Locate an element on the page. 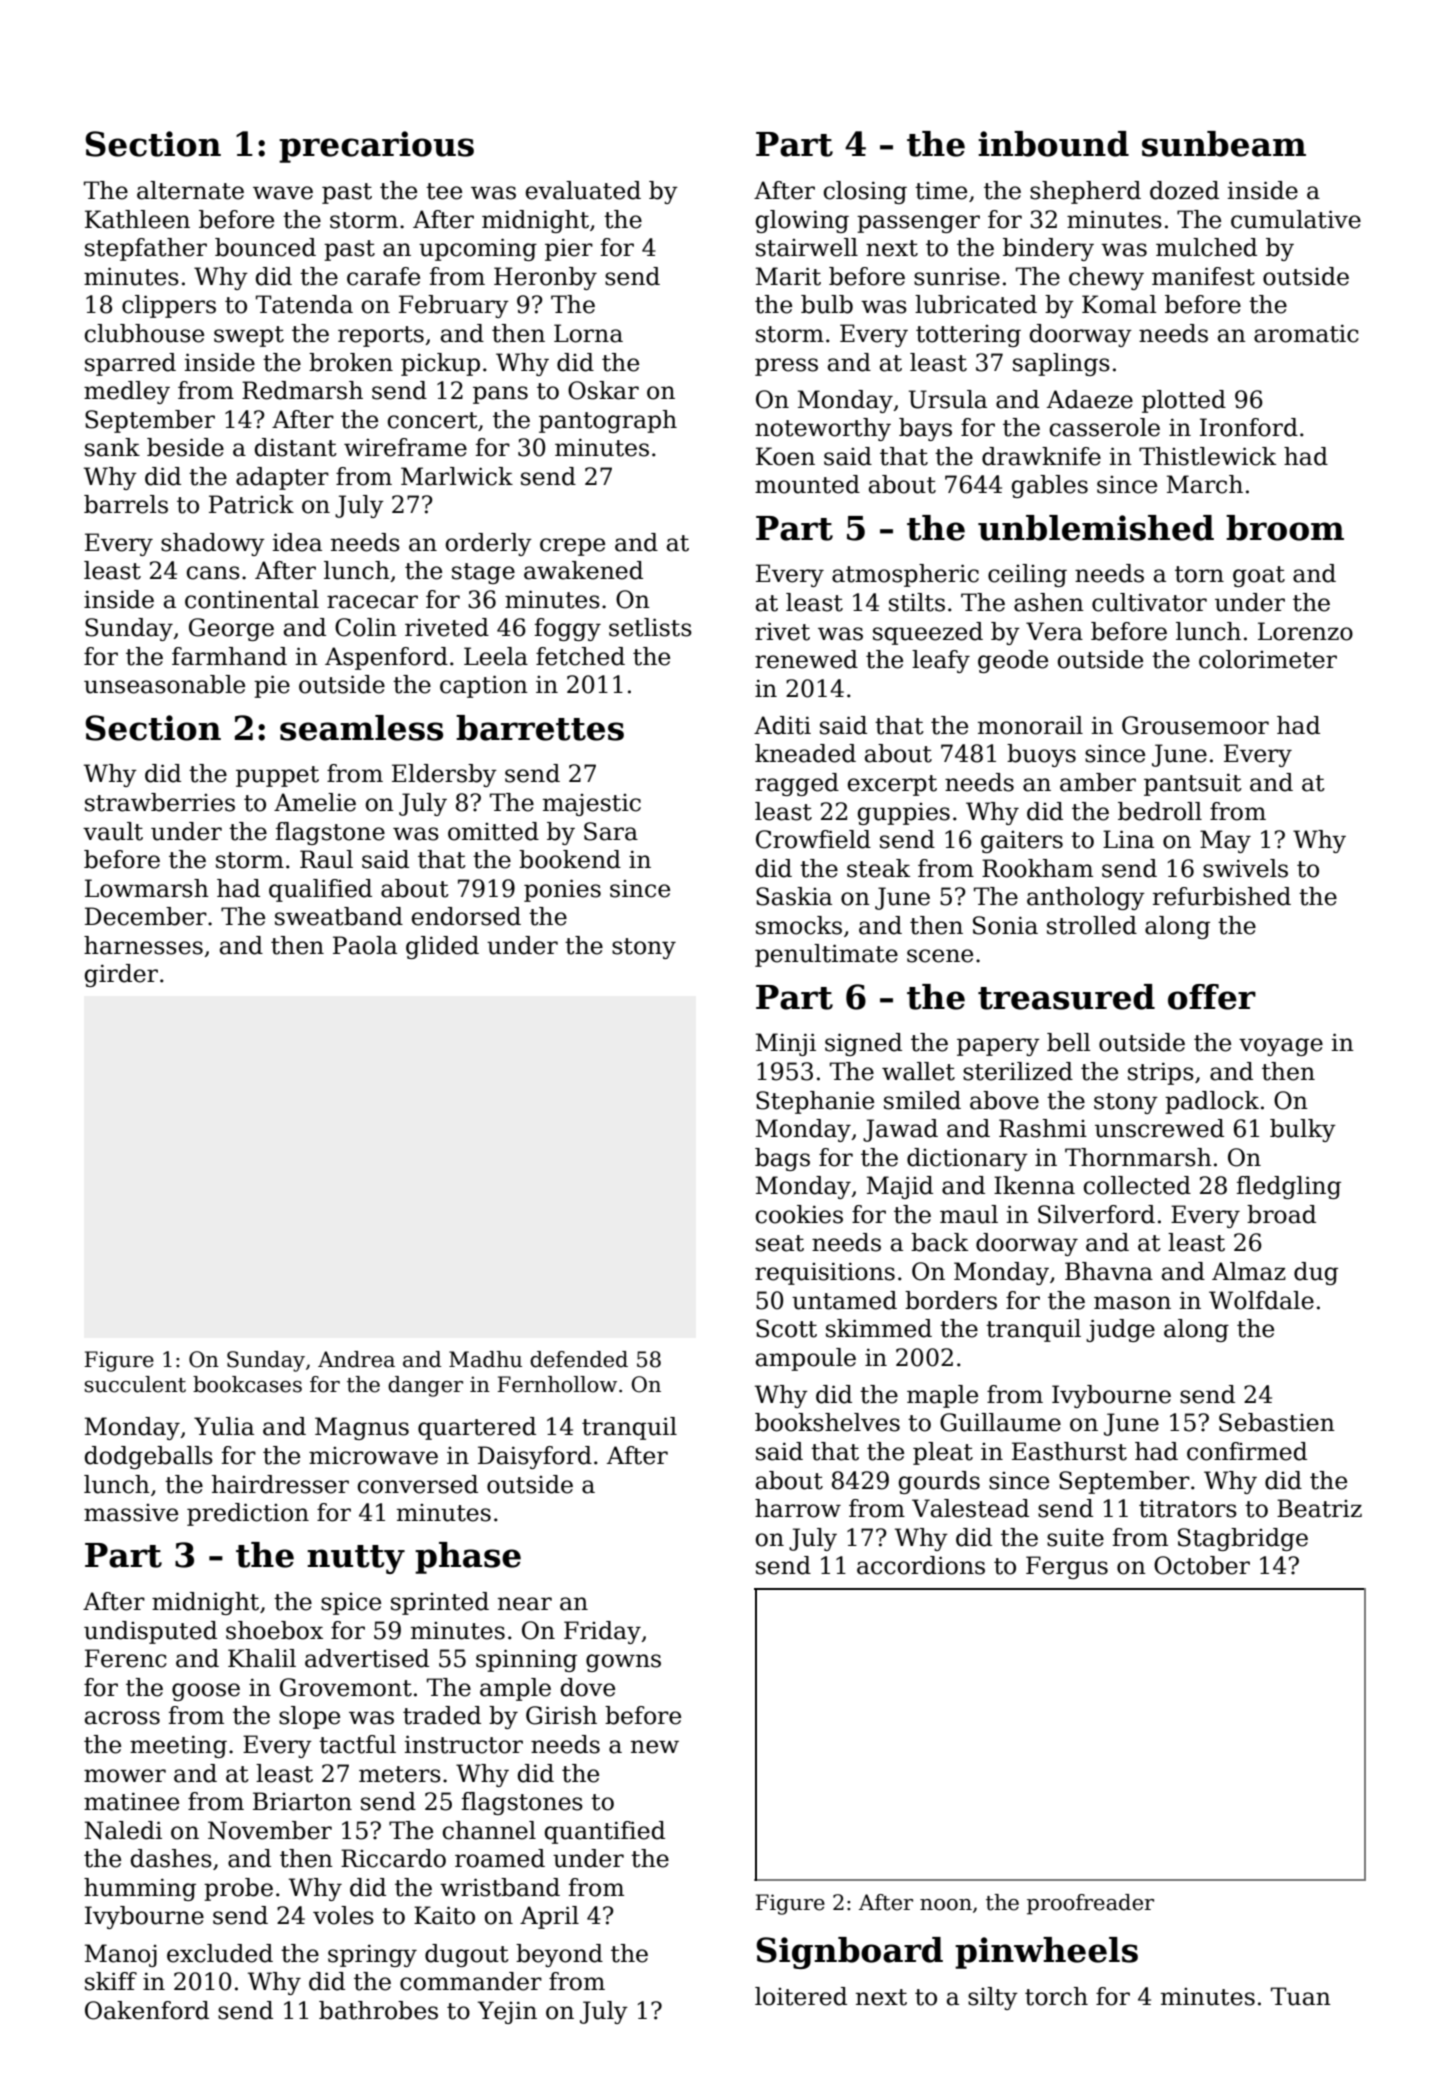  Paola is located at coordinates (365, 945).
